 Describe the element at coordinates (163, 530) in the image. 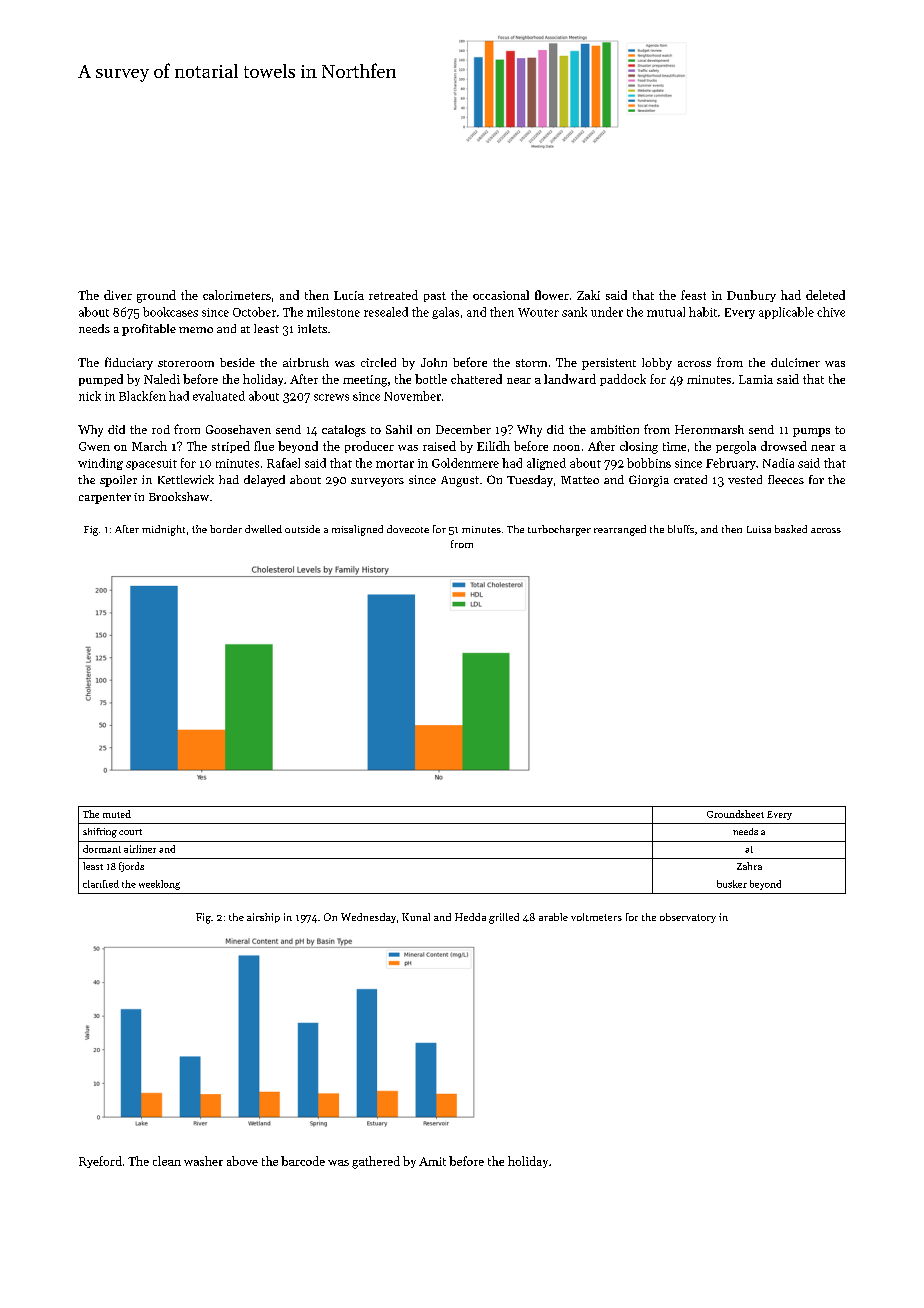

I see `midnight` at that location.
